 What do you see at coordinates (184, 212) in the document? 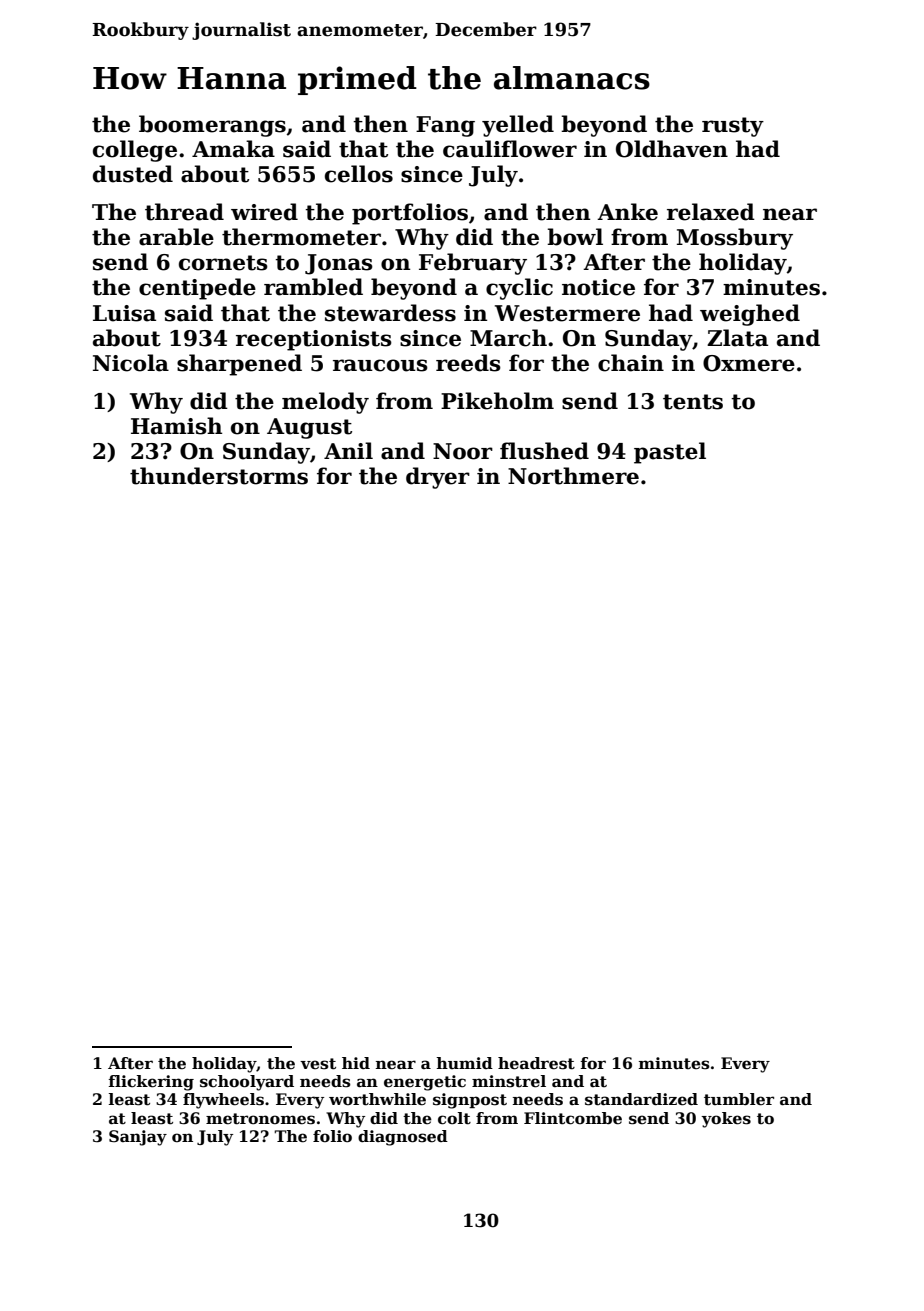
I see `thread` at bounding box center [184, 212].
